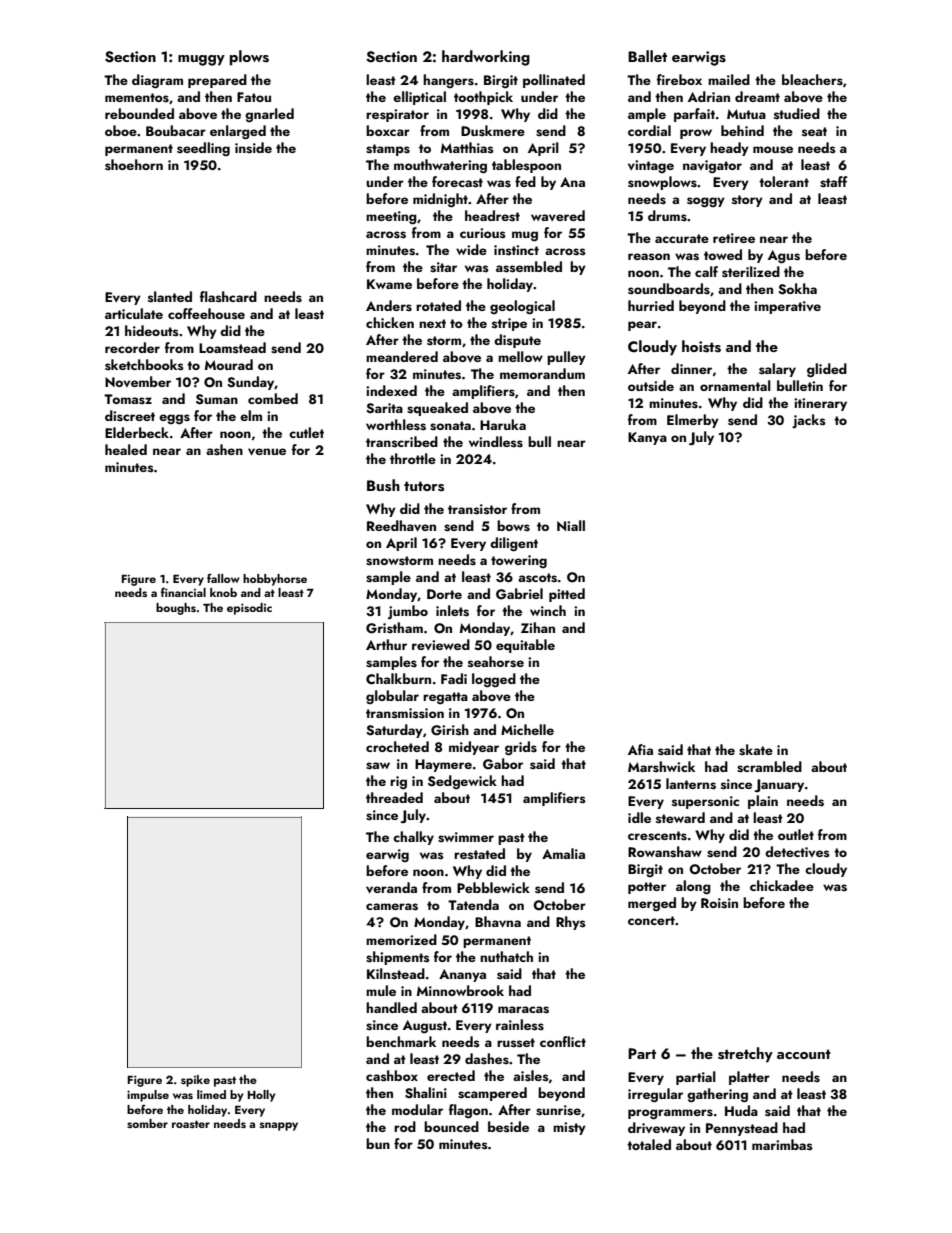  I want to click on bounced, so click(451, 1126).
